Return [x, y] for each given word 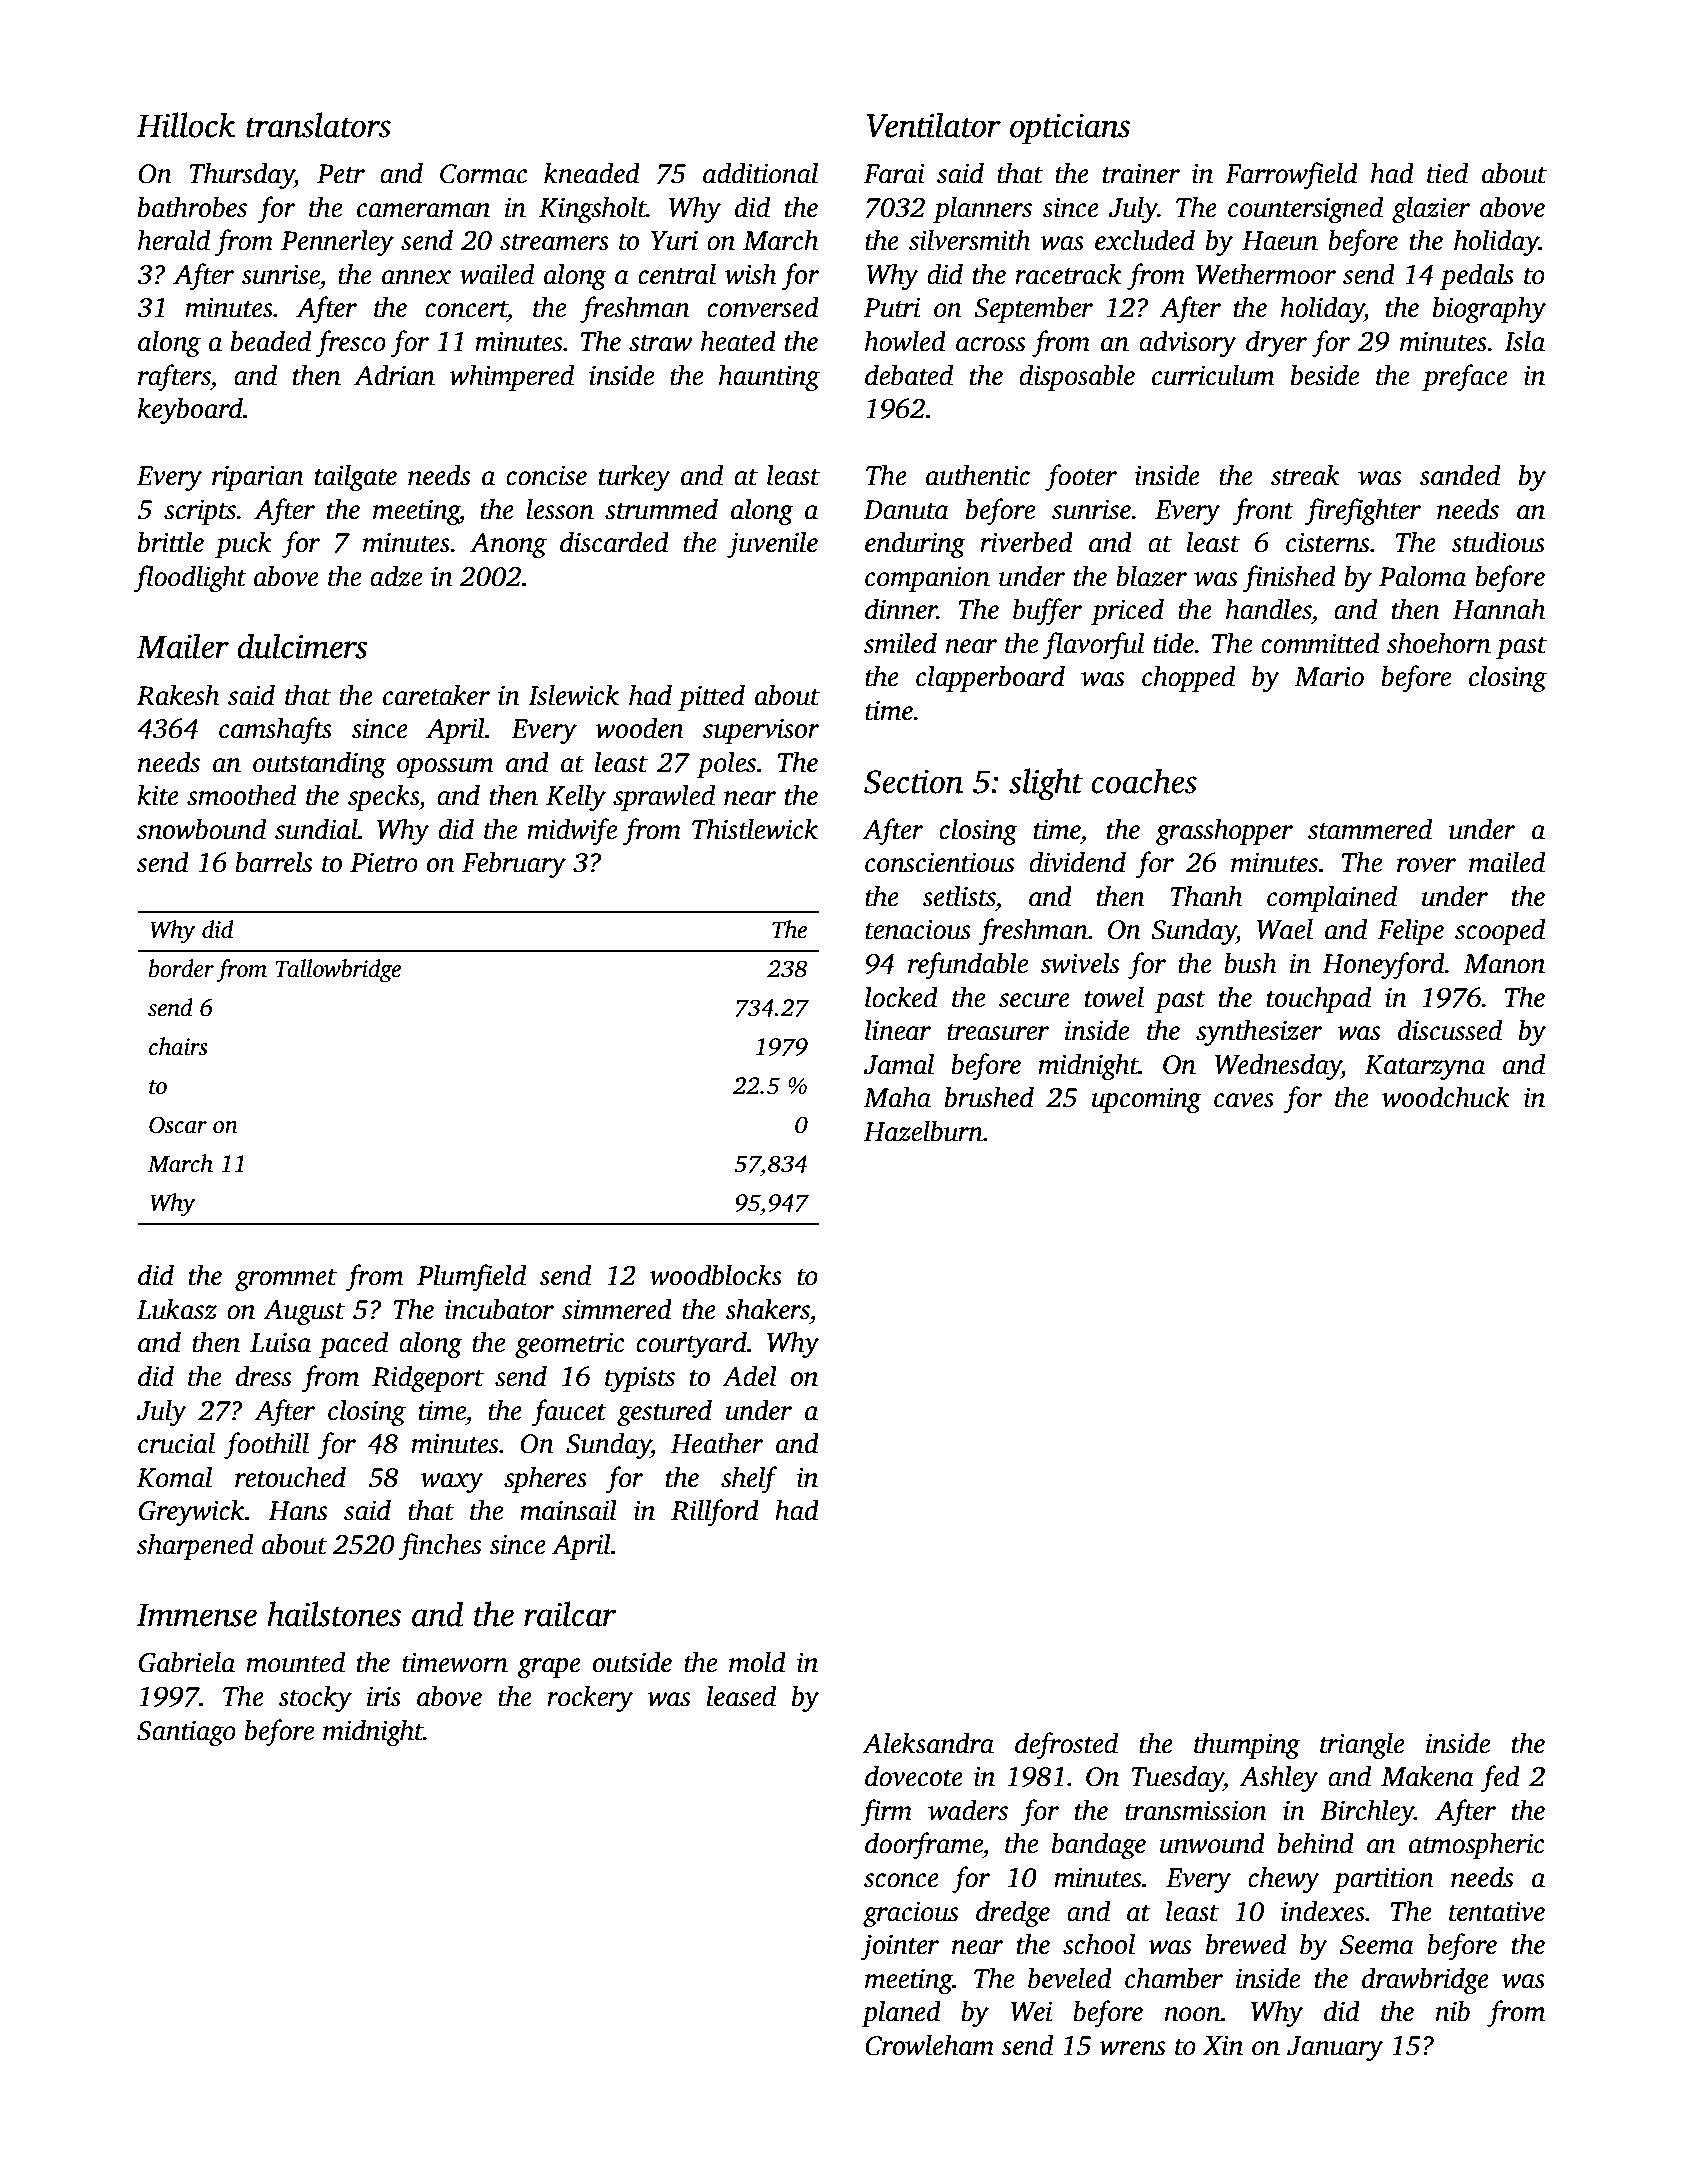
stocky [315, 1698]
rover [1426, 865]
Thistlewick [755, 829]
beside [1325, 375]
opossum [445, 768]
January [1335, 2048]
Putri [892, 307]
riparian [258, 478]
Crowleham [929, 2045]
